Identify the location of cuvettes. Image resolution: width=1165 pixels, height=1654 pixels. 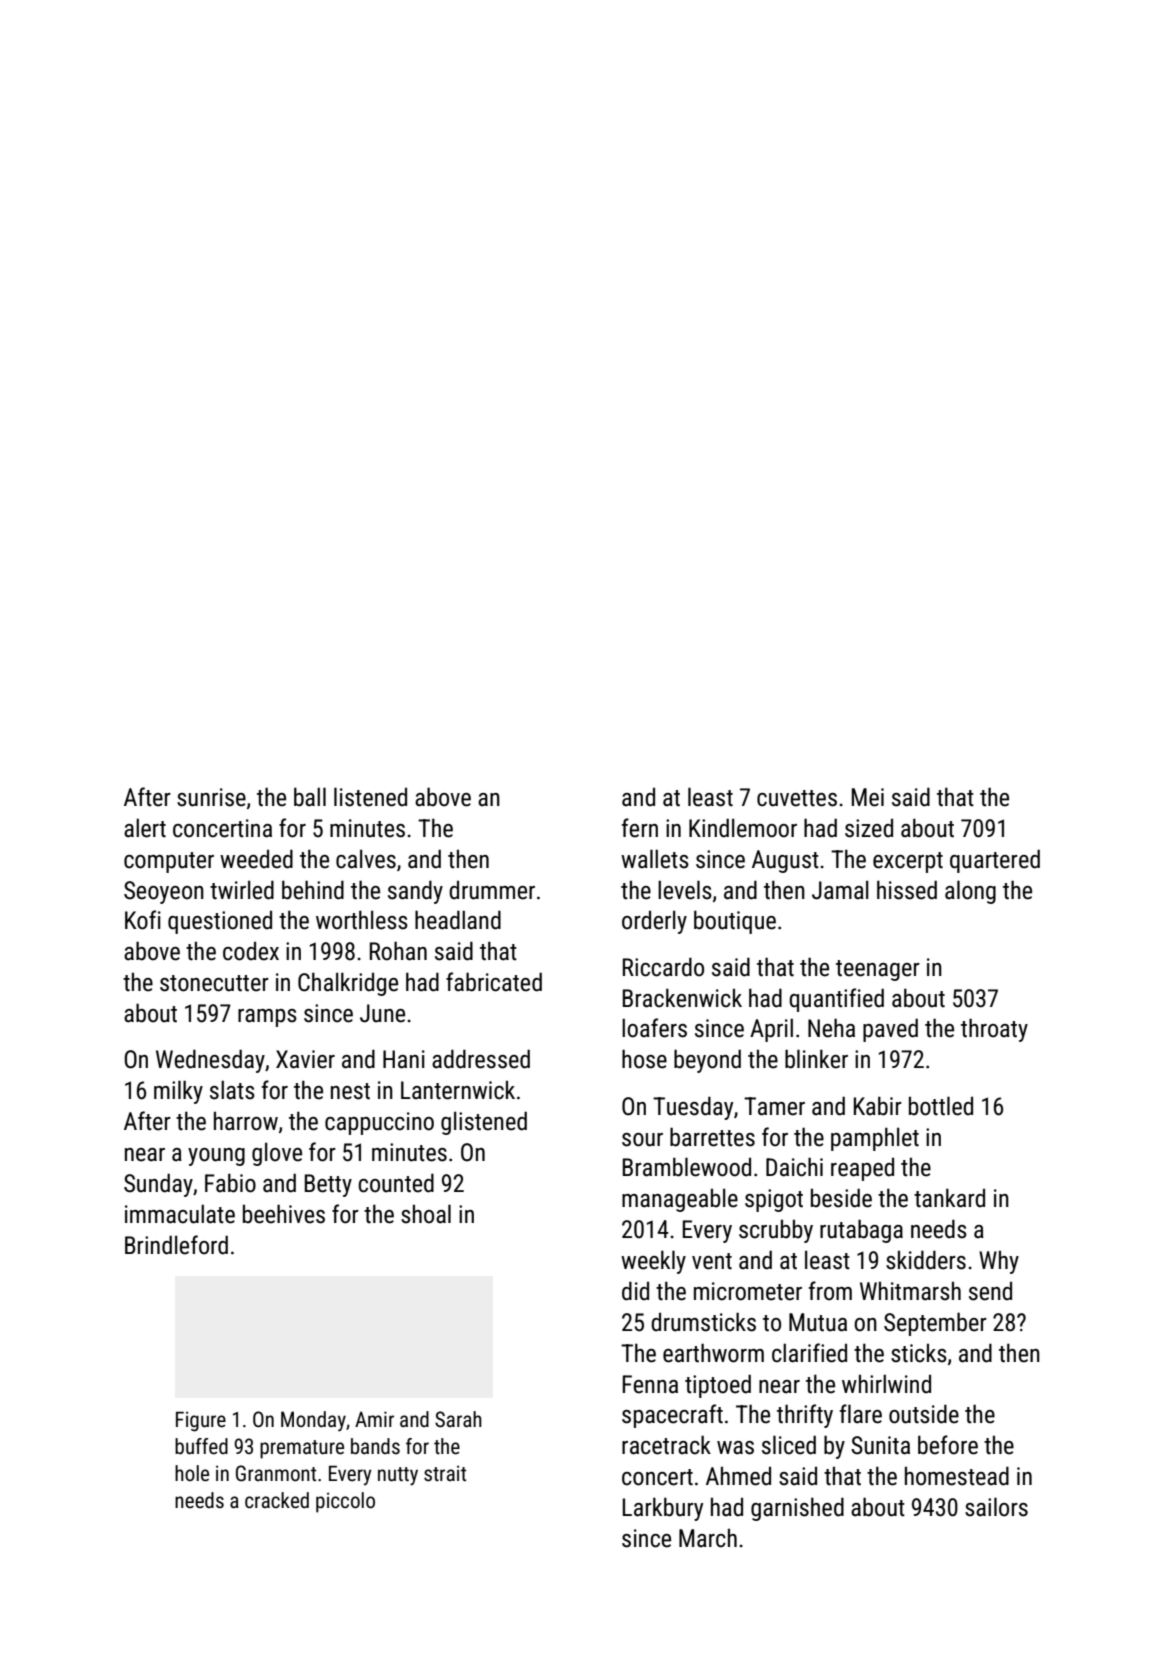
(797, 798).
